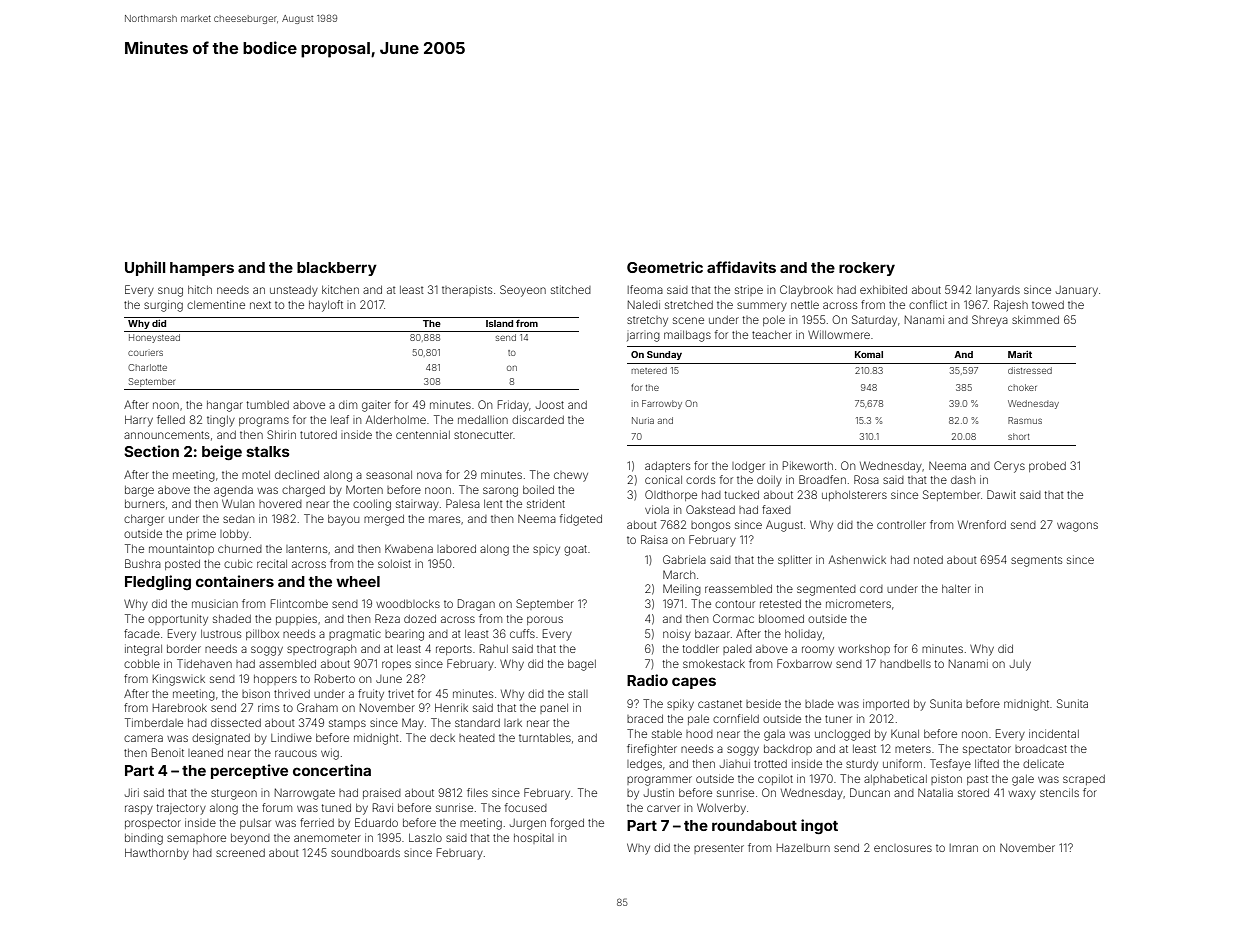 The image size is (1233, 952). I want to click on Harry, so click(139, 421).
